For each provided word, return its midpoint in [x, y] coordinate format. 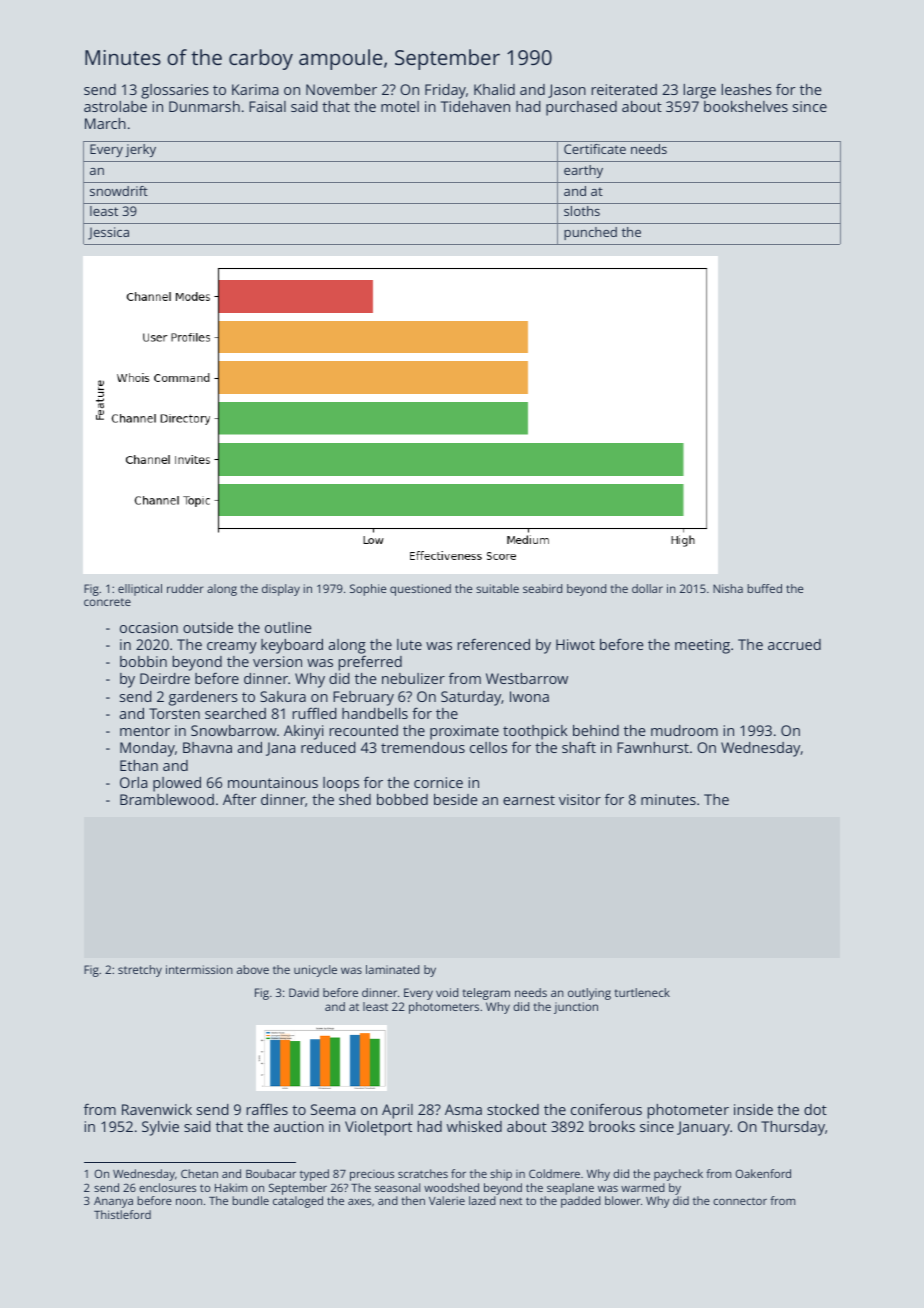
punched [590, 233]
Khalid [494, 89]
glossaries [175, 91]
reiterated [624, 89]
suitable [497, 588]
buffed [765, 588]
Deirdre [165, 678]
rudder [185, 588]
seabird [542, 588]
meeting [702, 646]
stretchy [140, 971]
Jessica [108, 233]
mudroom [684, 730]
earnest [529, 800]
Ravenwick [157, 1109]
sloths [582, 211]
